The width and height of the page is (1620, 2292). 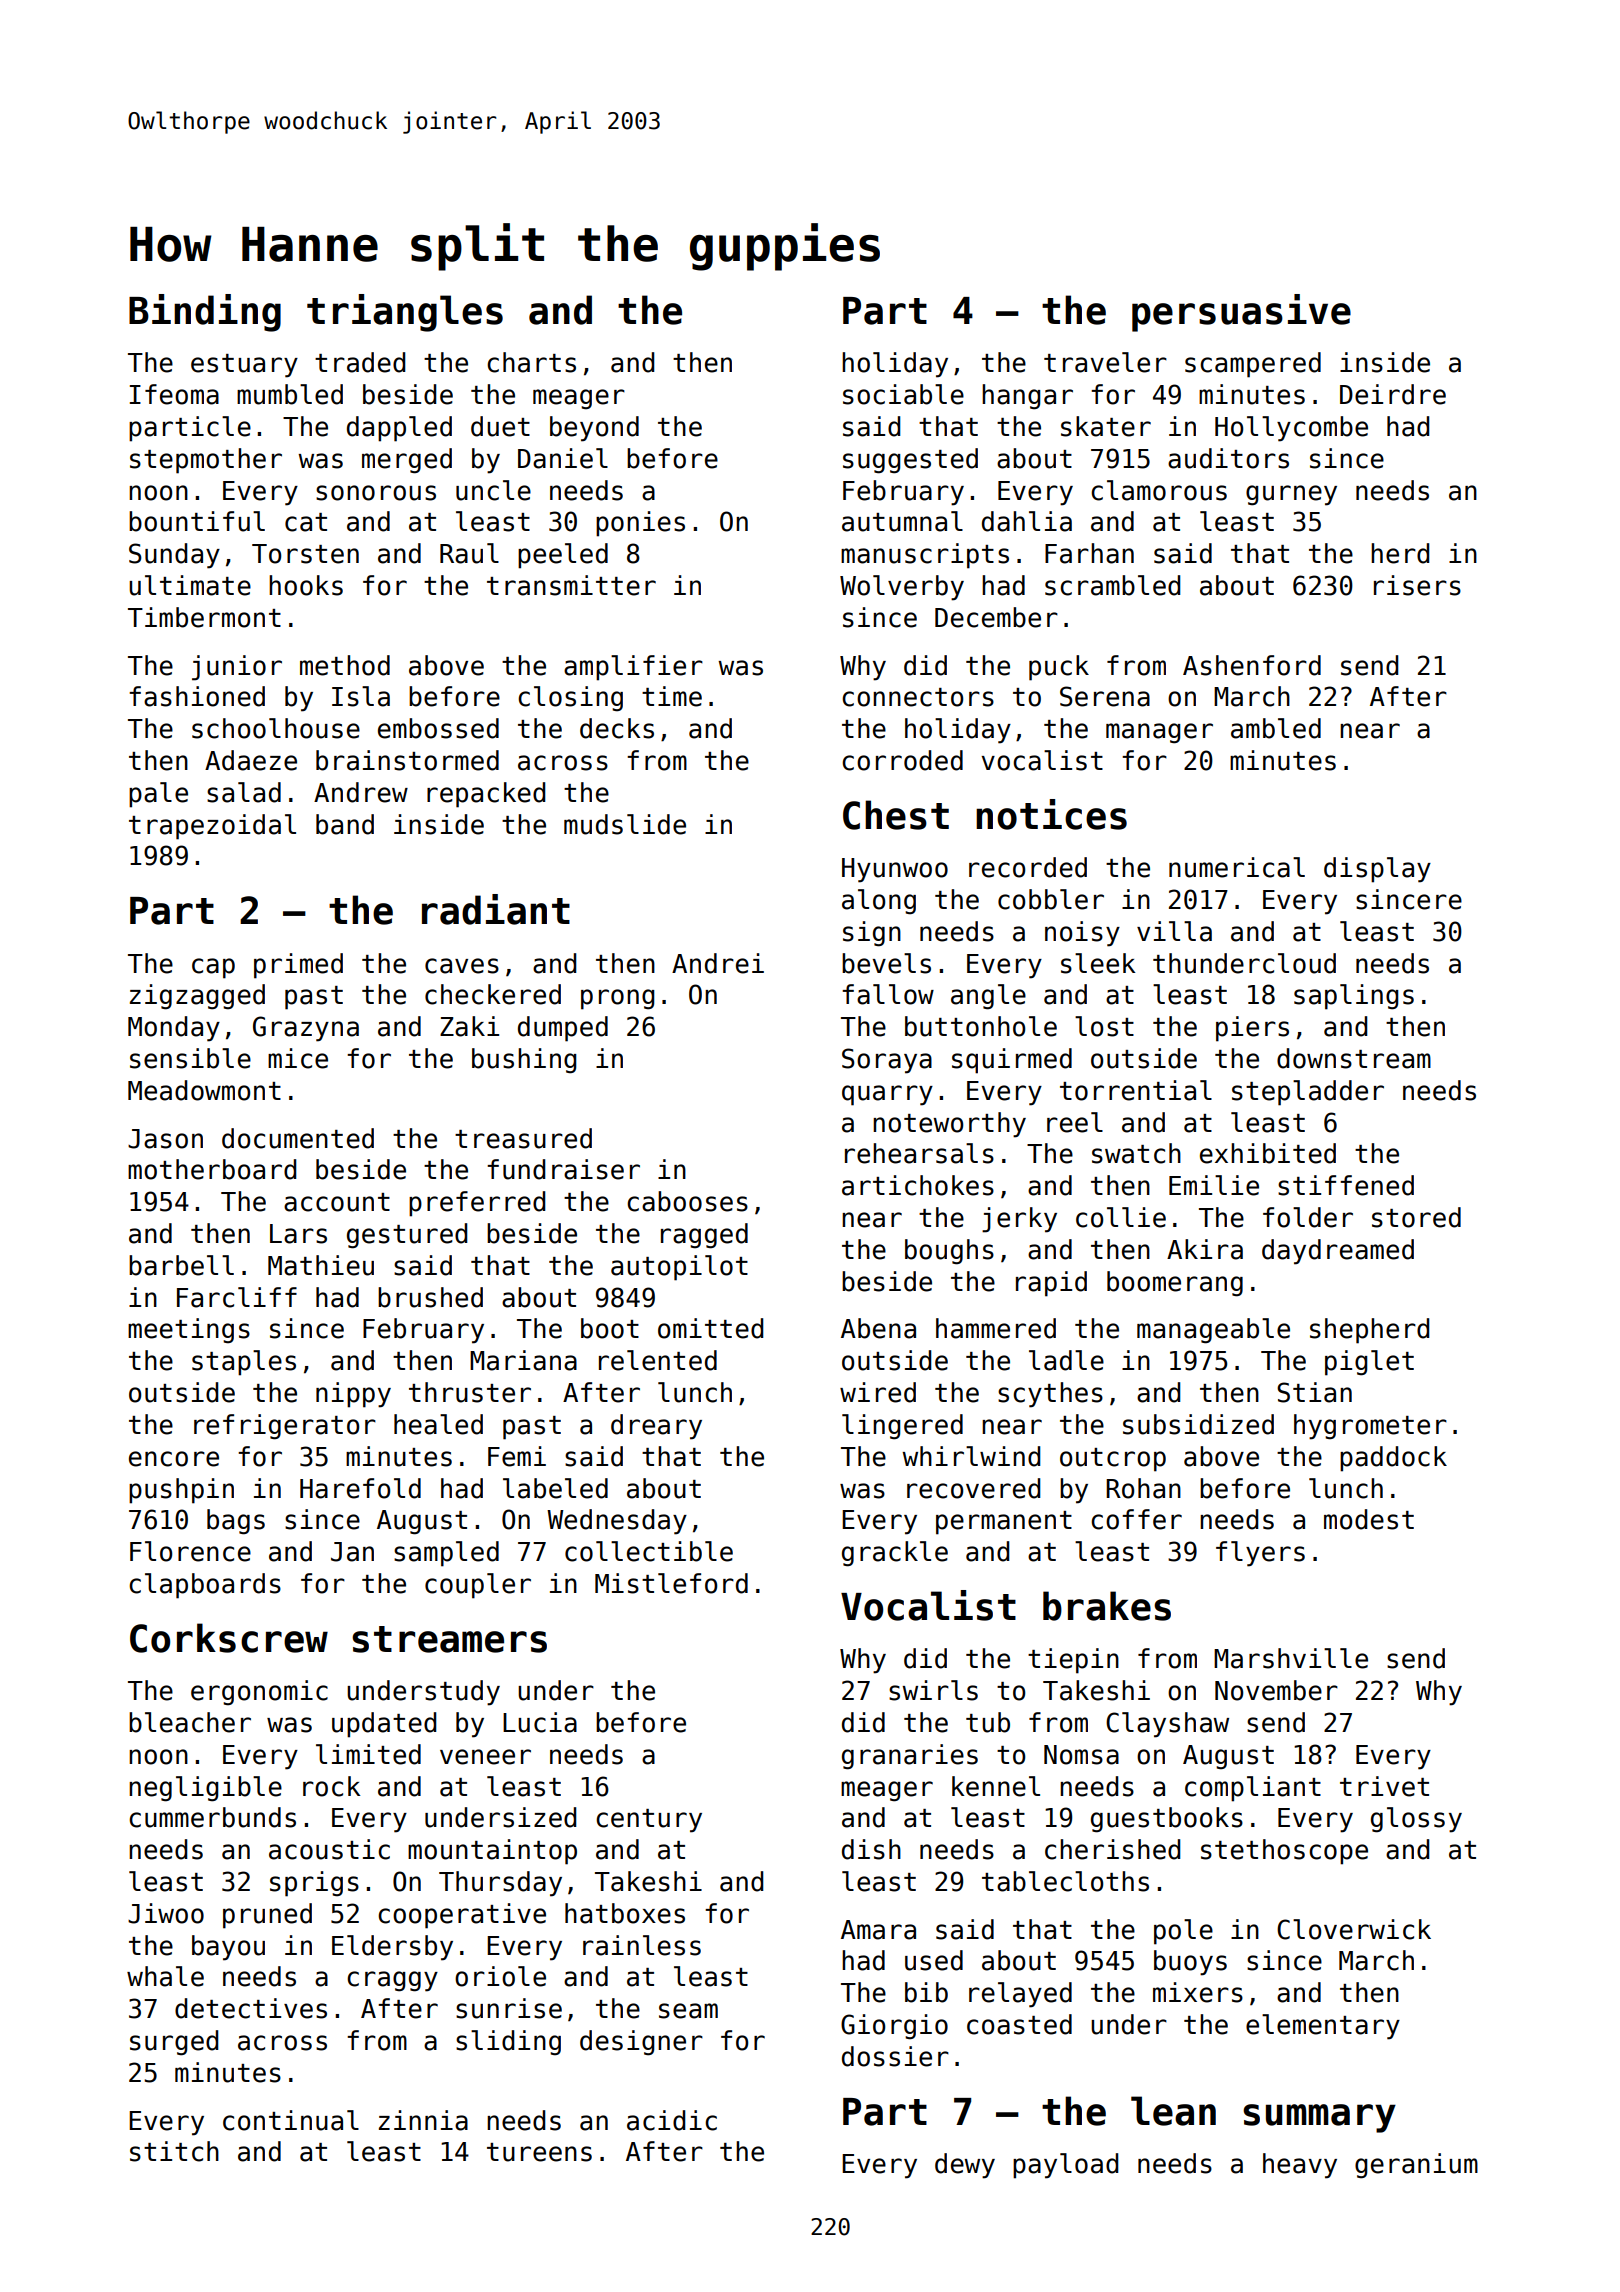 What do you see at coordinates (1276, 1690) in the page?
I see `November` at bounding box center [1276, 1690].
